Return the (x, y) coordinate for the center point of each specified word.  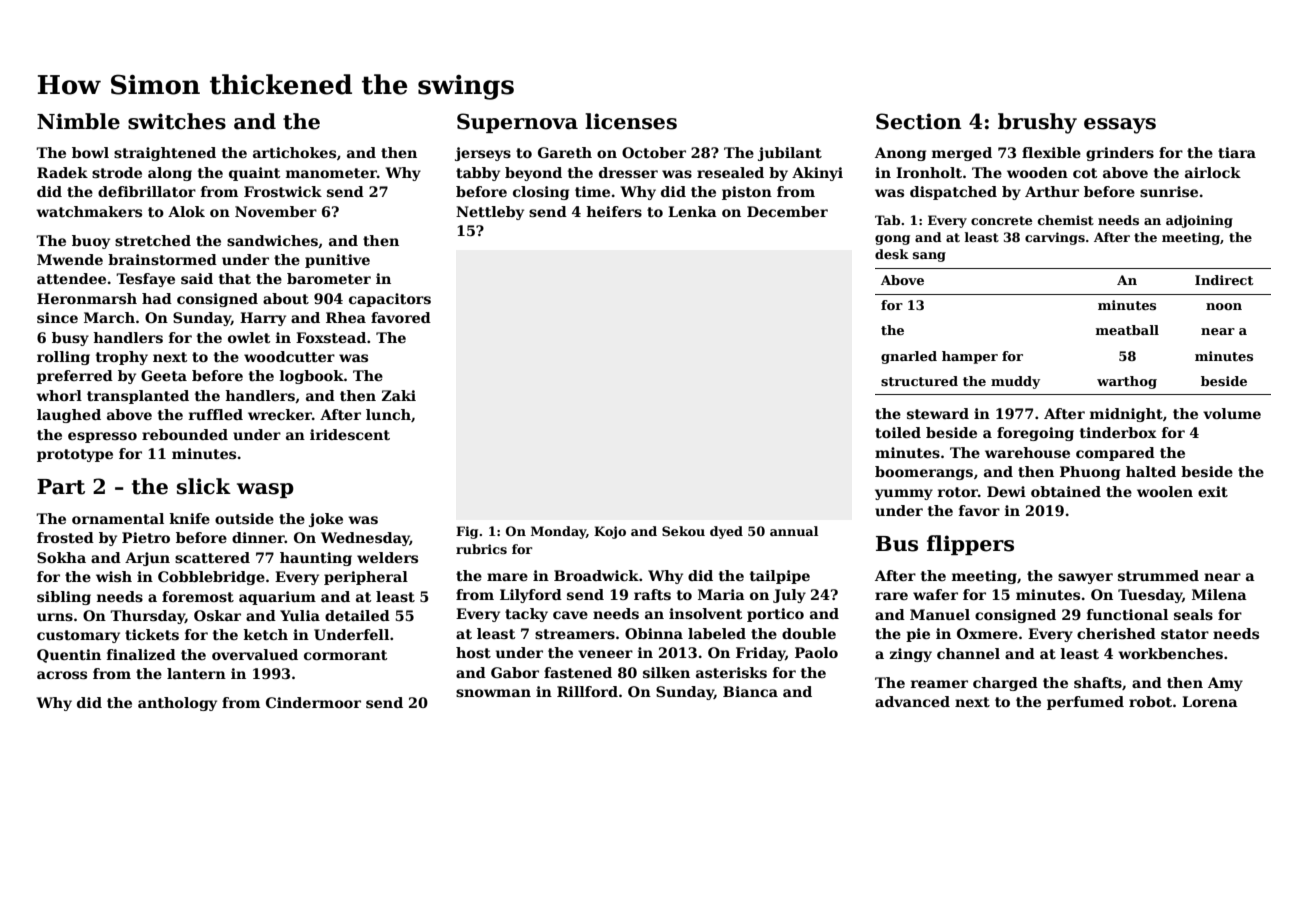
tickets (152, 634)
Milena (1219, 594)
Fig (467, 532)
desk (892, 254)
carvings (1055, 238)
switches (177, 121)
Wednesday (365, 539)
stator (1185, 634)
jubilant (790, 154)
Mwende (70, 259)
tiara (1237, 152)
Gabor (515, 672)
